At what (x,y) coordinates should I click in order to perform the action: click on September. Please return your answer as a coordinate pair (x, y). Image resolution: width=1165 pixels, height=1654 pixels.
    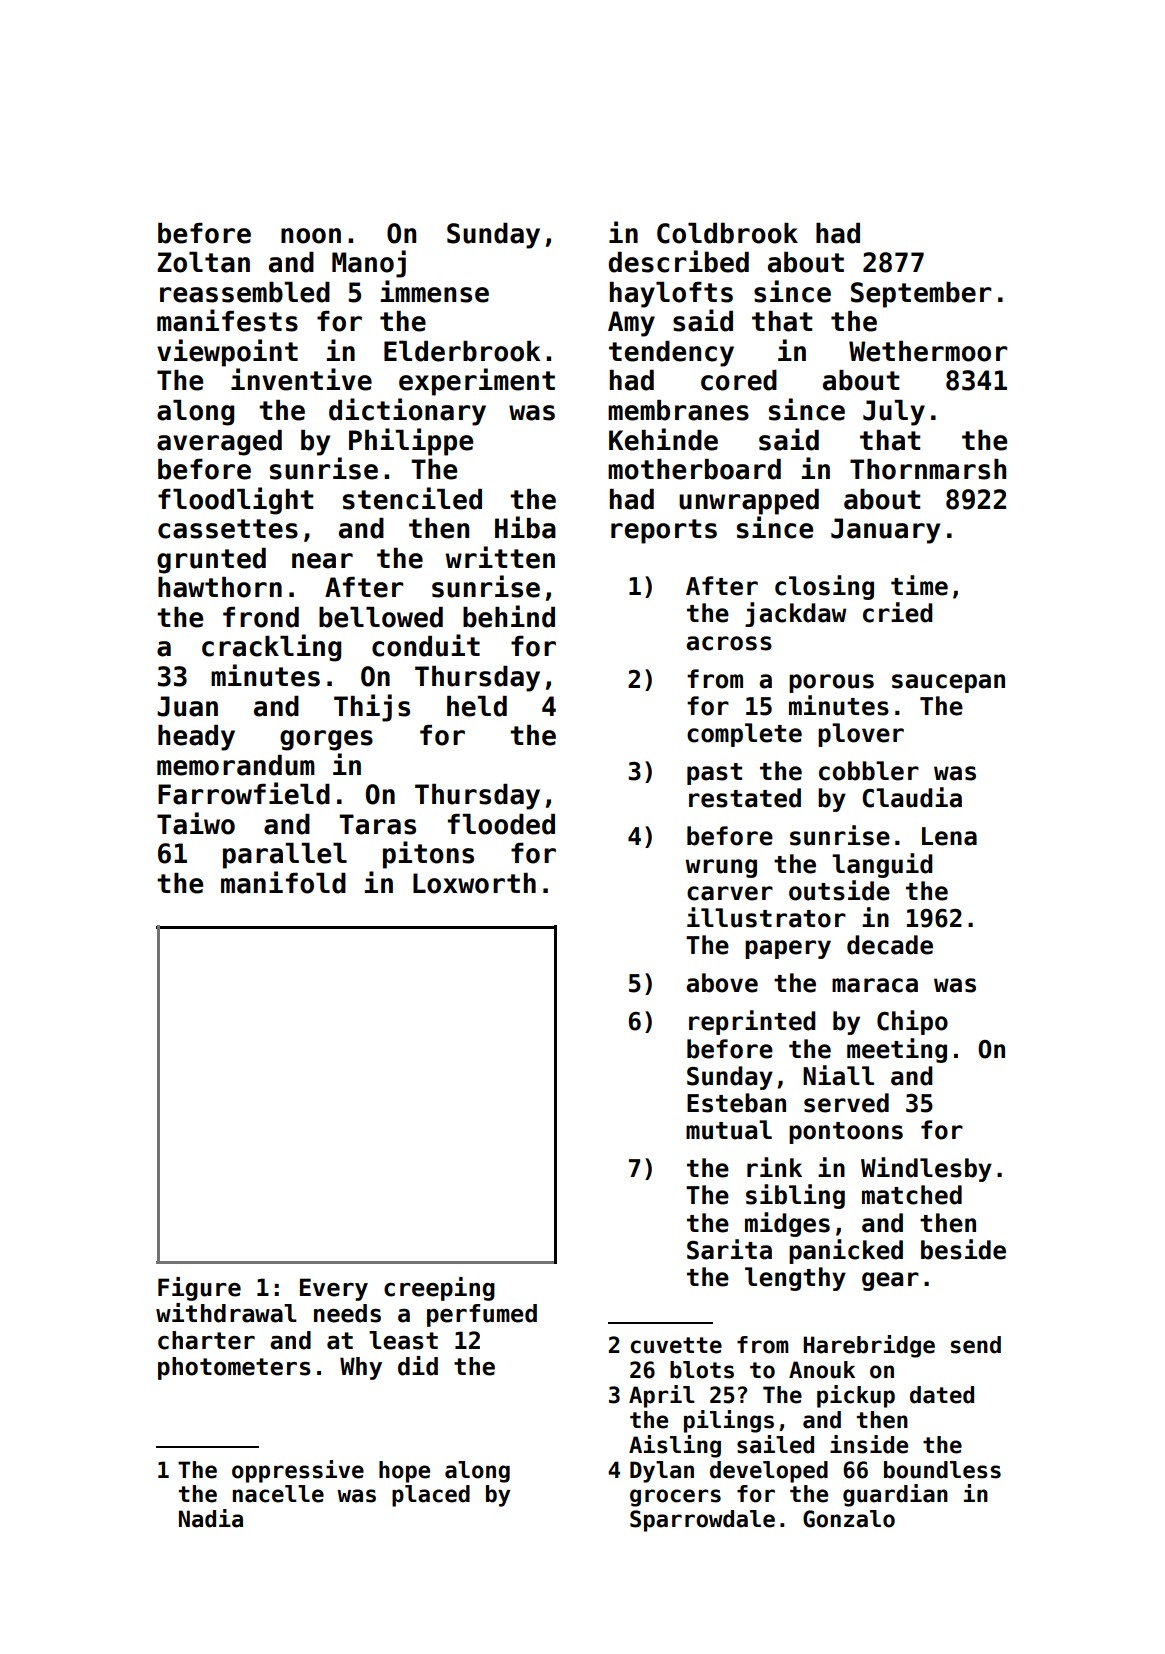
    Looking at the image, I should click on (921, 295).
